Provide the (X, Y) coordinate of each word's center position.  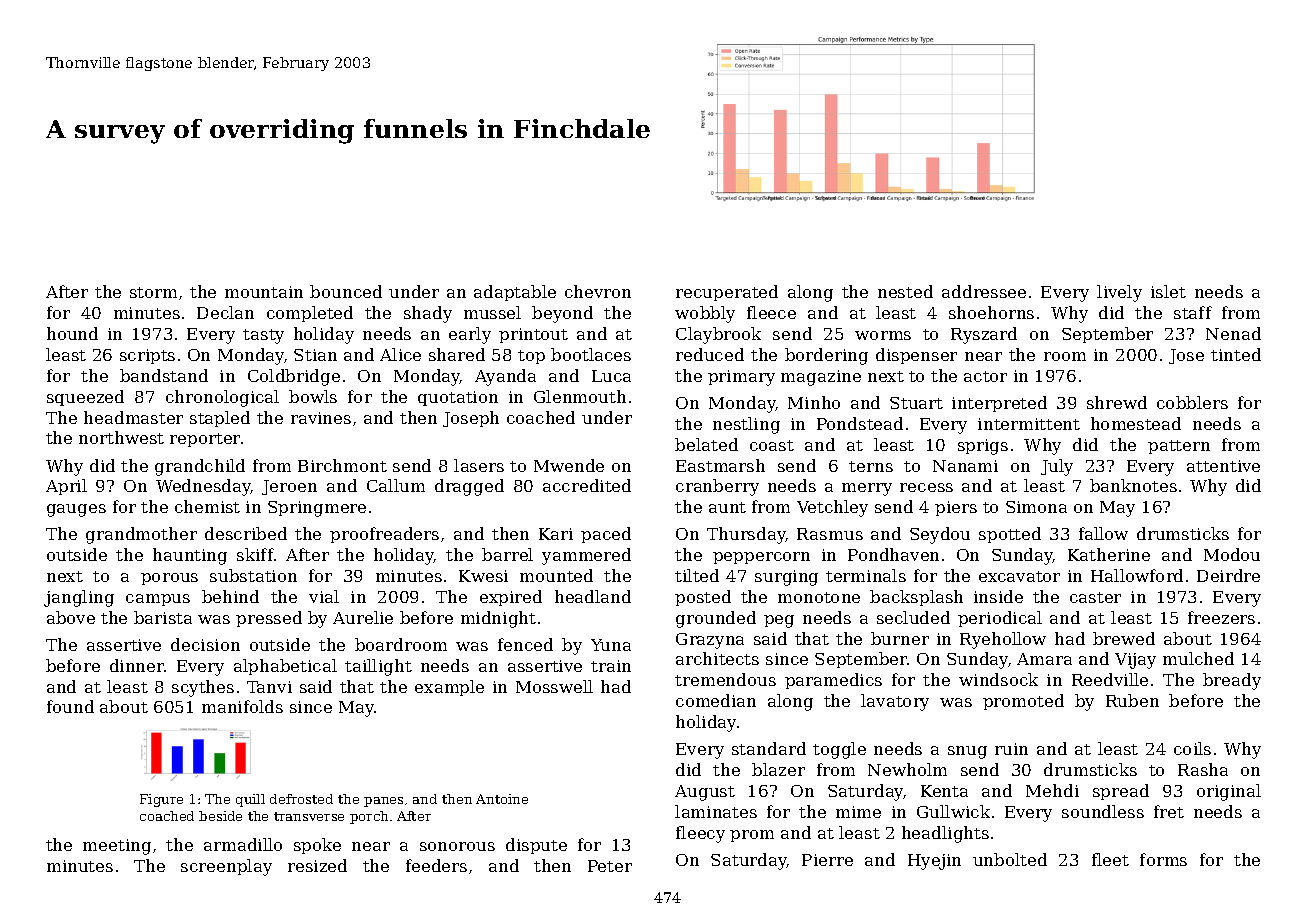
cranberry (717, 487)
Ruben (1132, 700)
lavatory (895, 702)
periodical (1000, 619)
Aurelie (363, 617)
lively (1119, 293)
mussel (492, 312)
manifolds (242, 706)
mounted (556, 575)
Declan (225, 312)
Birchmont (342, 465)
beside (220, 816)
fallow (1103, 533)
